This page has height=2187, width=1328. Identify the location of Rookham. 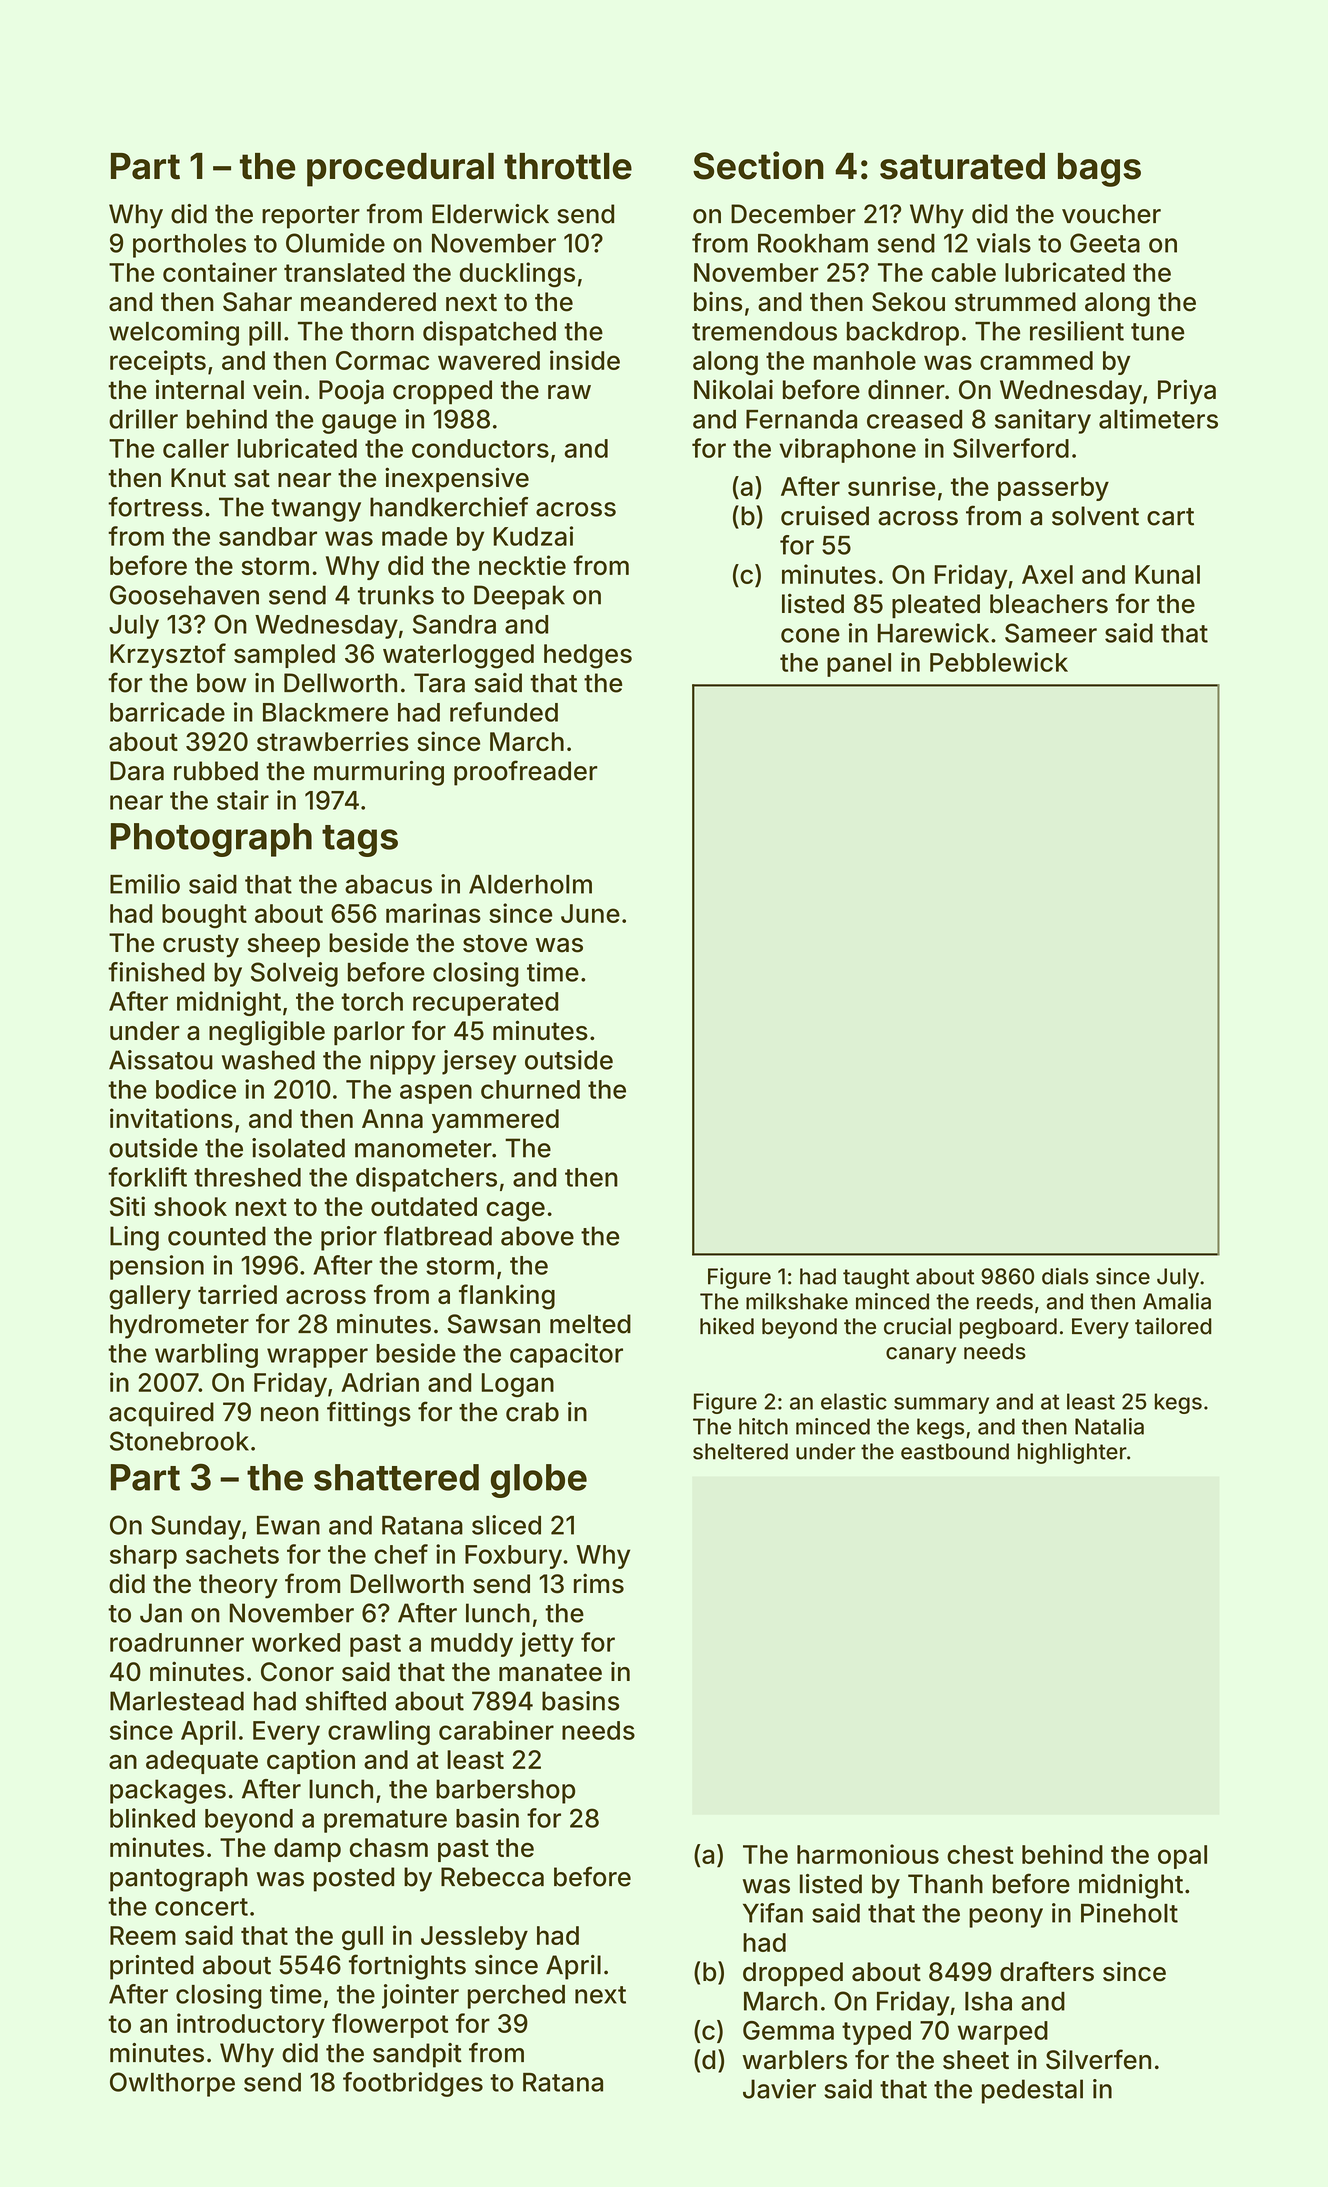
(813, 243).
